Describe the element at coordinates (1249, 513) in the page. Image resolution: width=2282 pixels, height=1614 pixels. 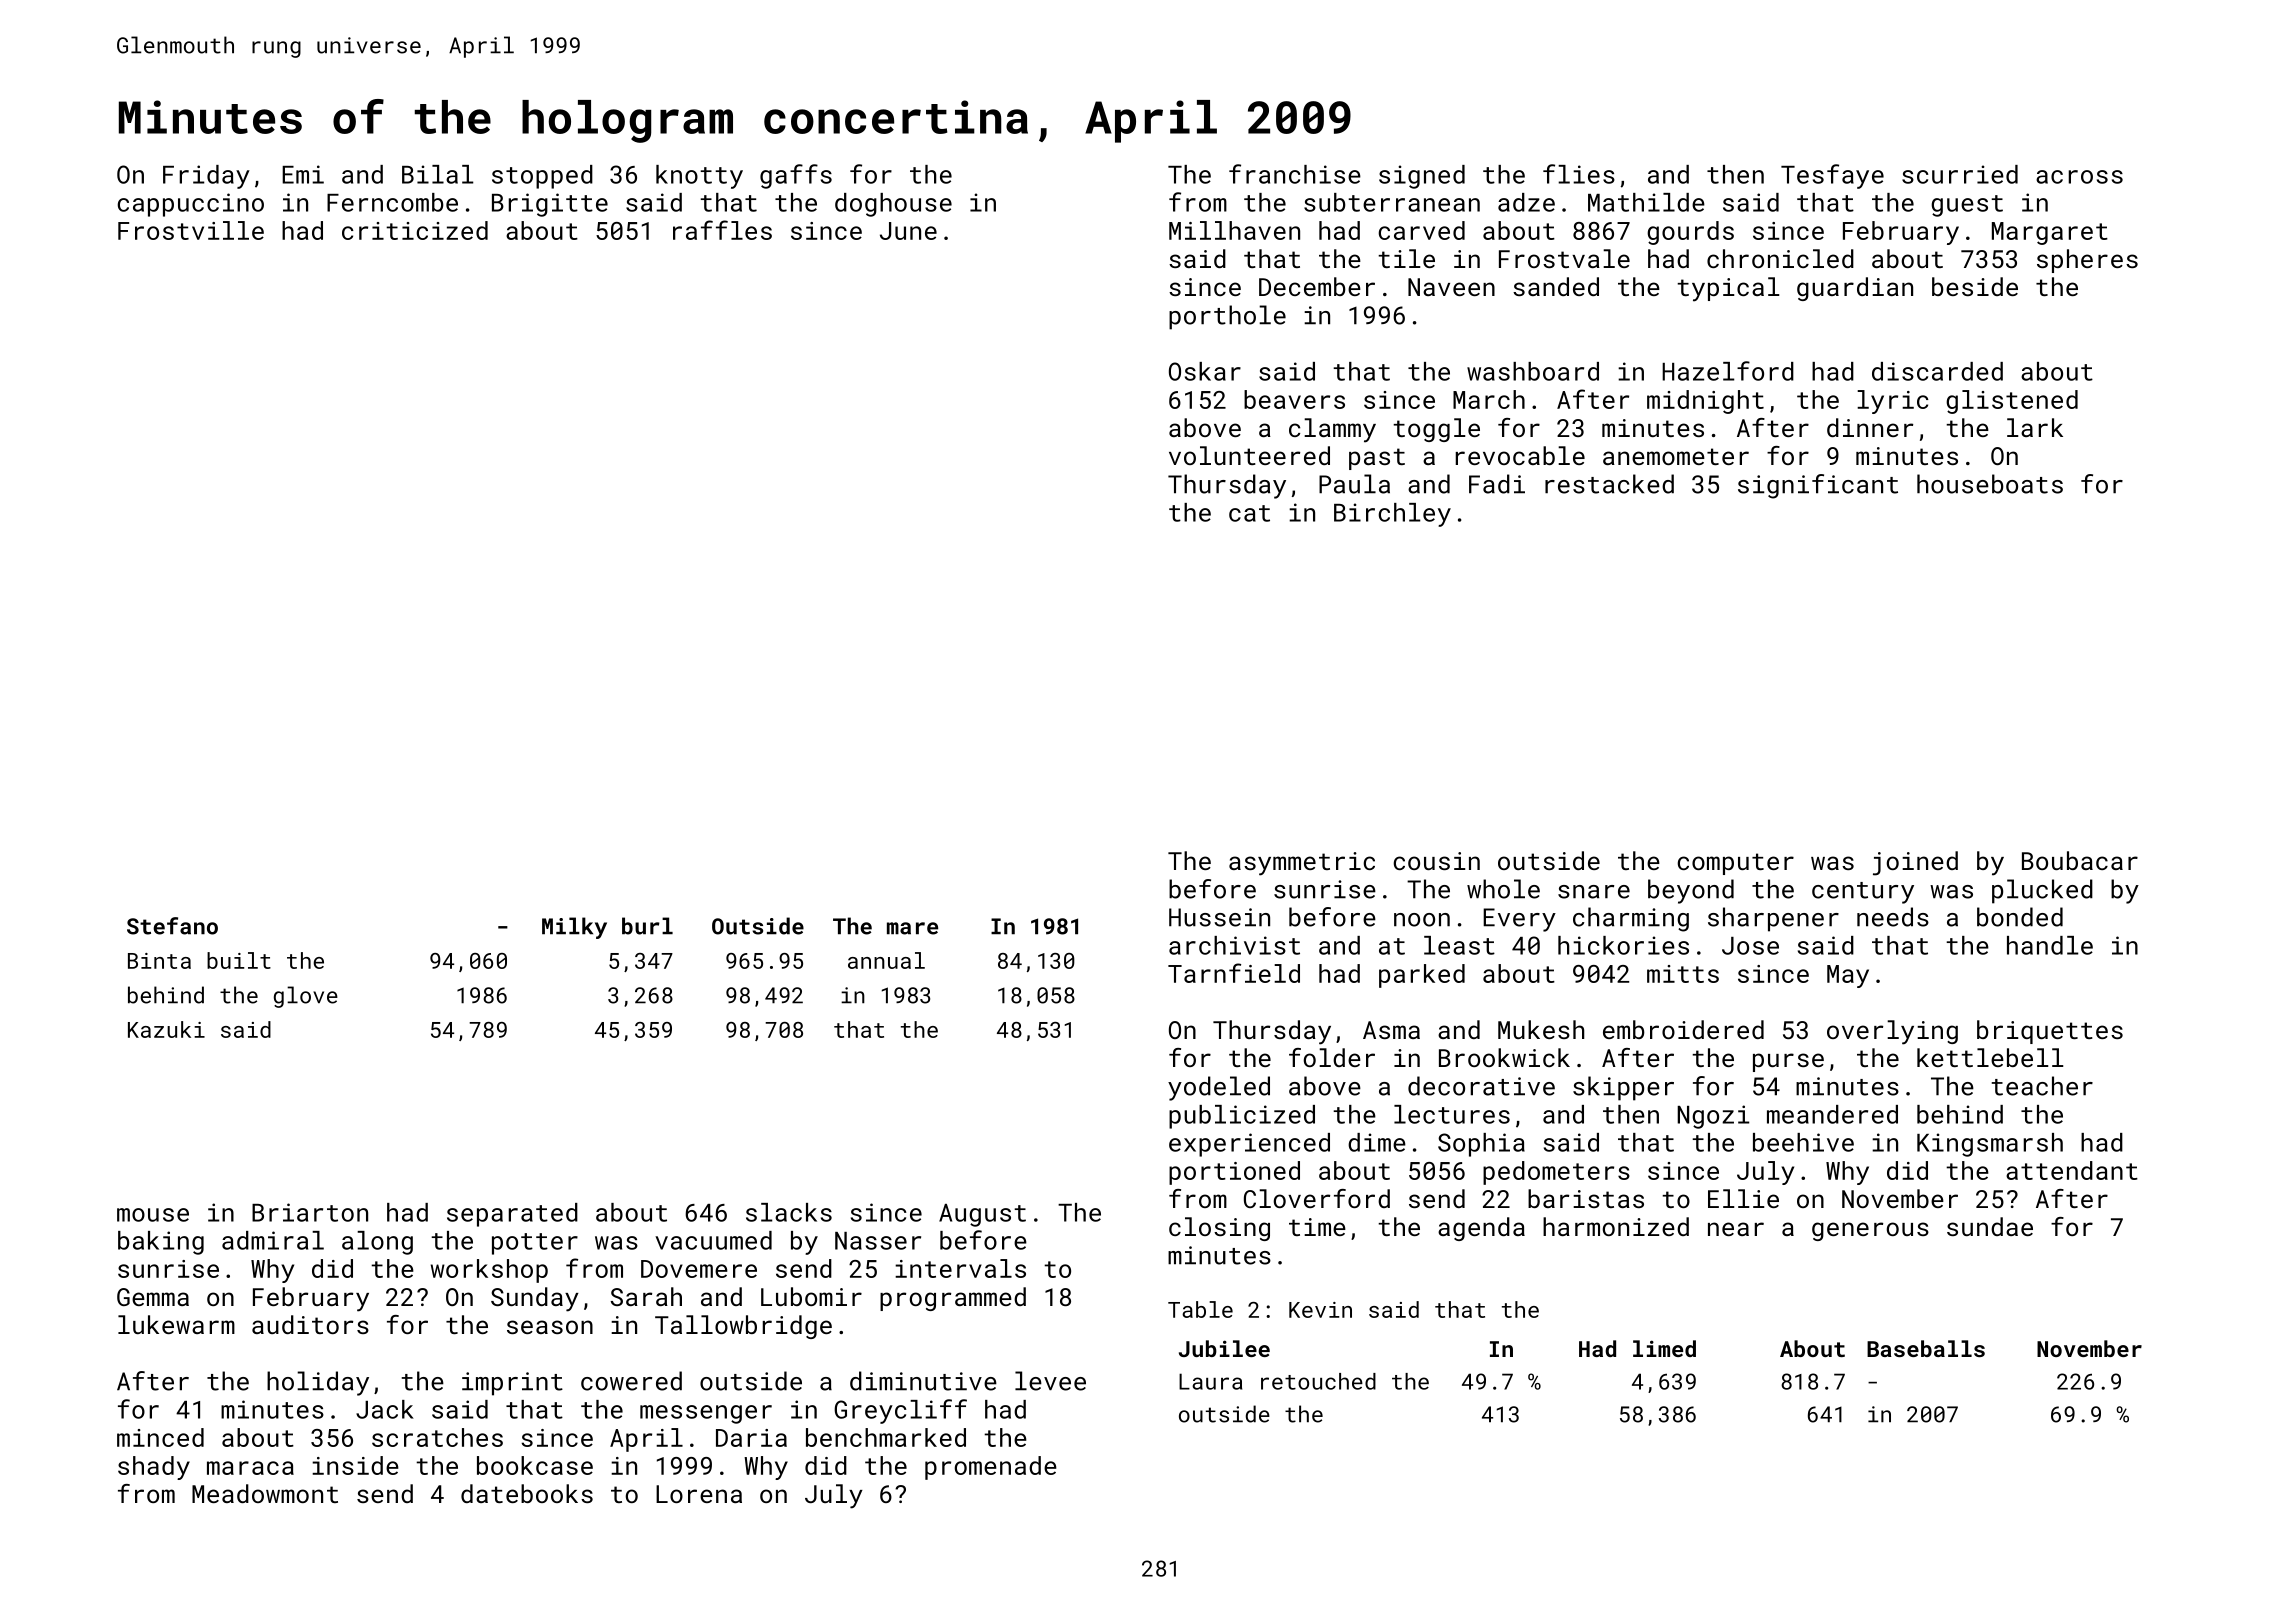
I see `cat` at that location.
